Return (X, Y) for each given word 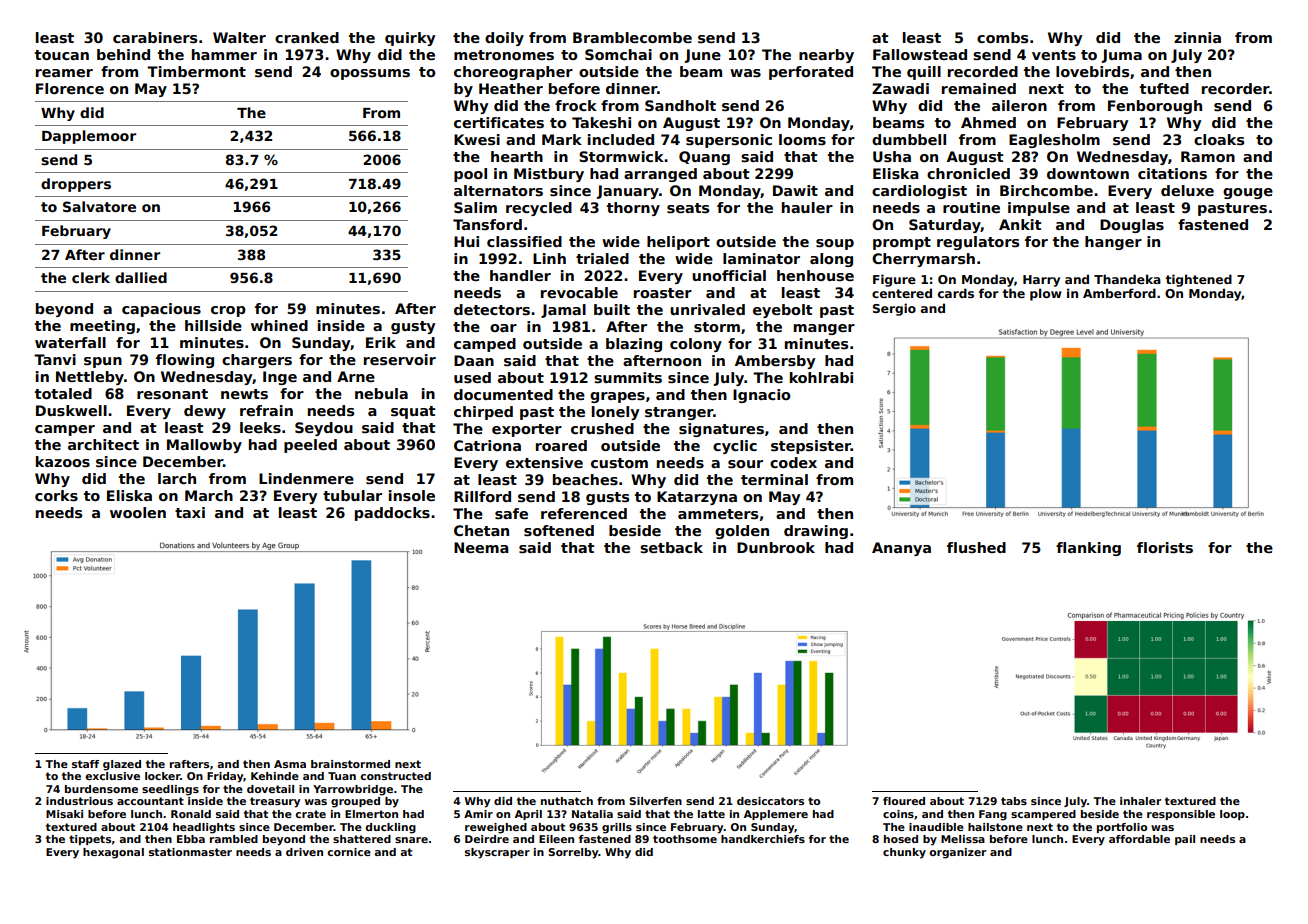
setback (671, 547)
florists (1165, 547)
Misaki (64, 814)
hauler (807, 207)
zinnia (1197, 37)
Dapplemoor (89, 137)
